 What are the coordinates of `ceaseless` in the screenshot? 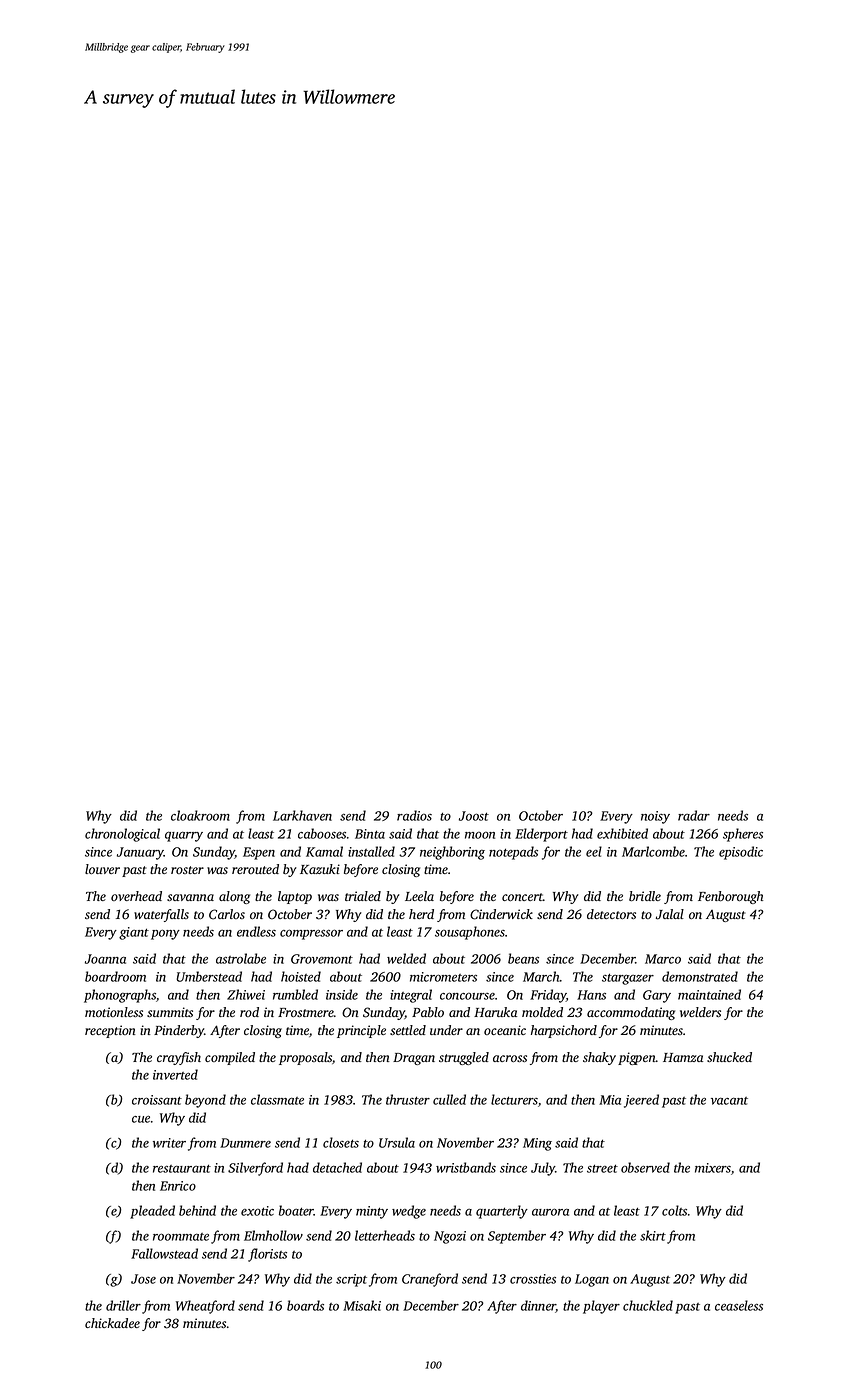 It's located at (739, 1305).
